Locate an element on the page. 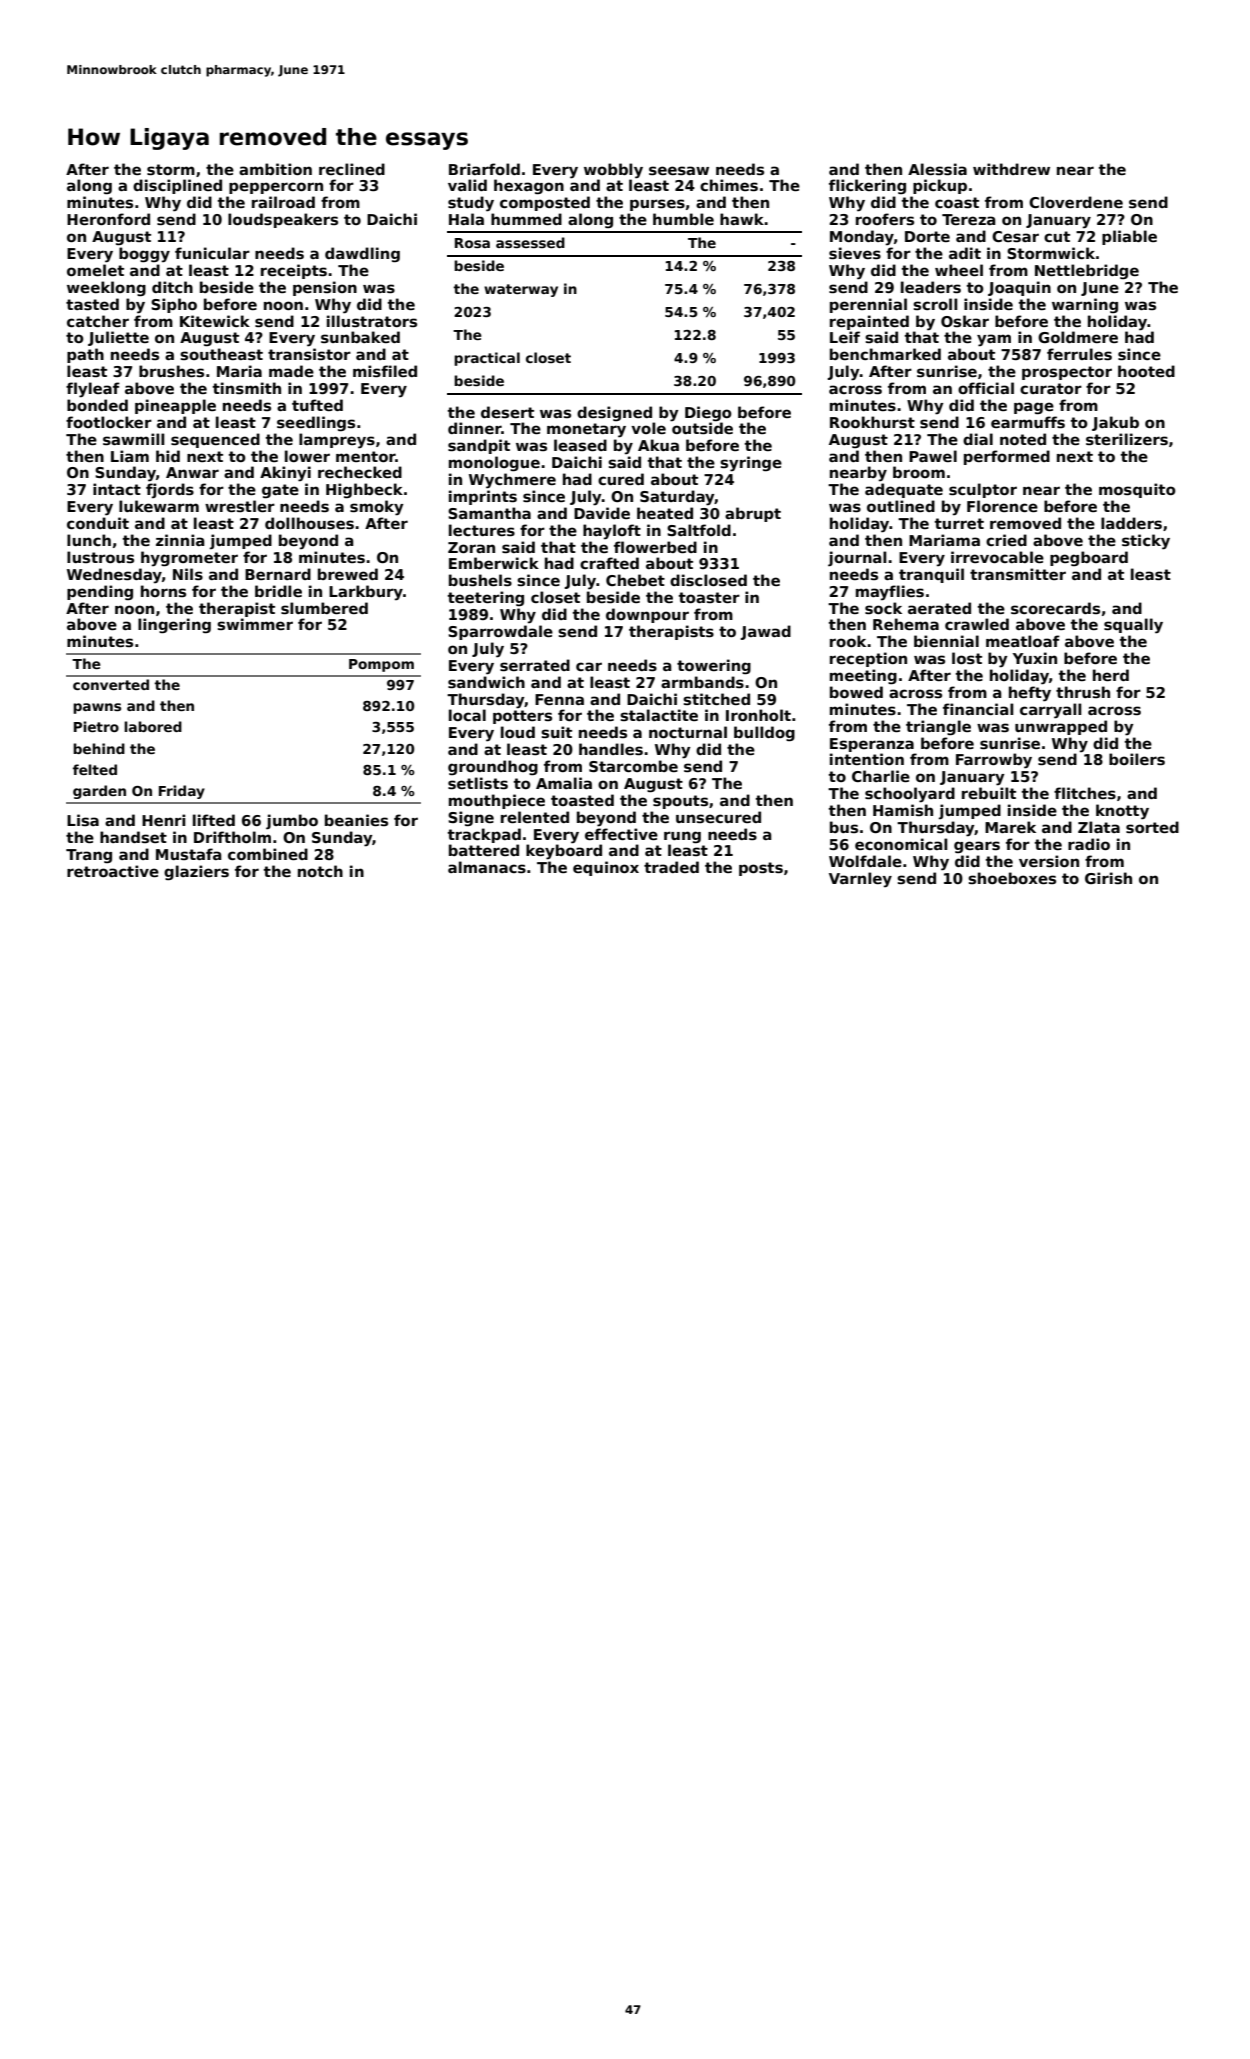 The image size is (1250, 2059). retroactive is located at coordinates (113, 871).
